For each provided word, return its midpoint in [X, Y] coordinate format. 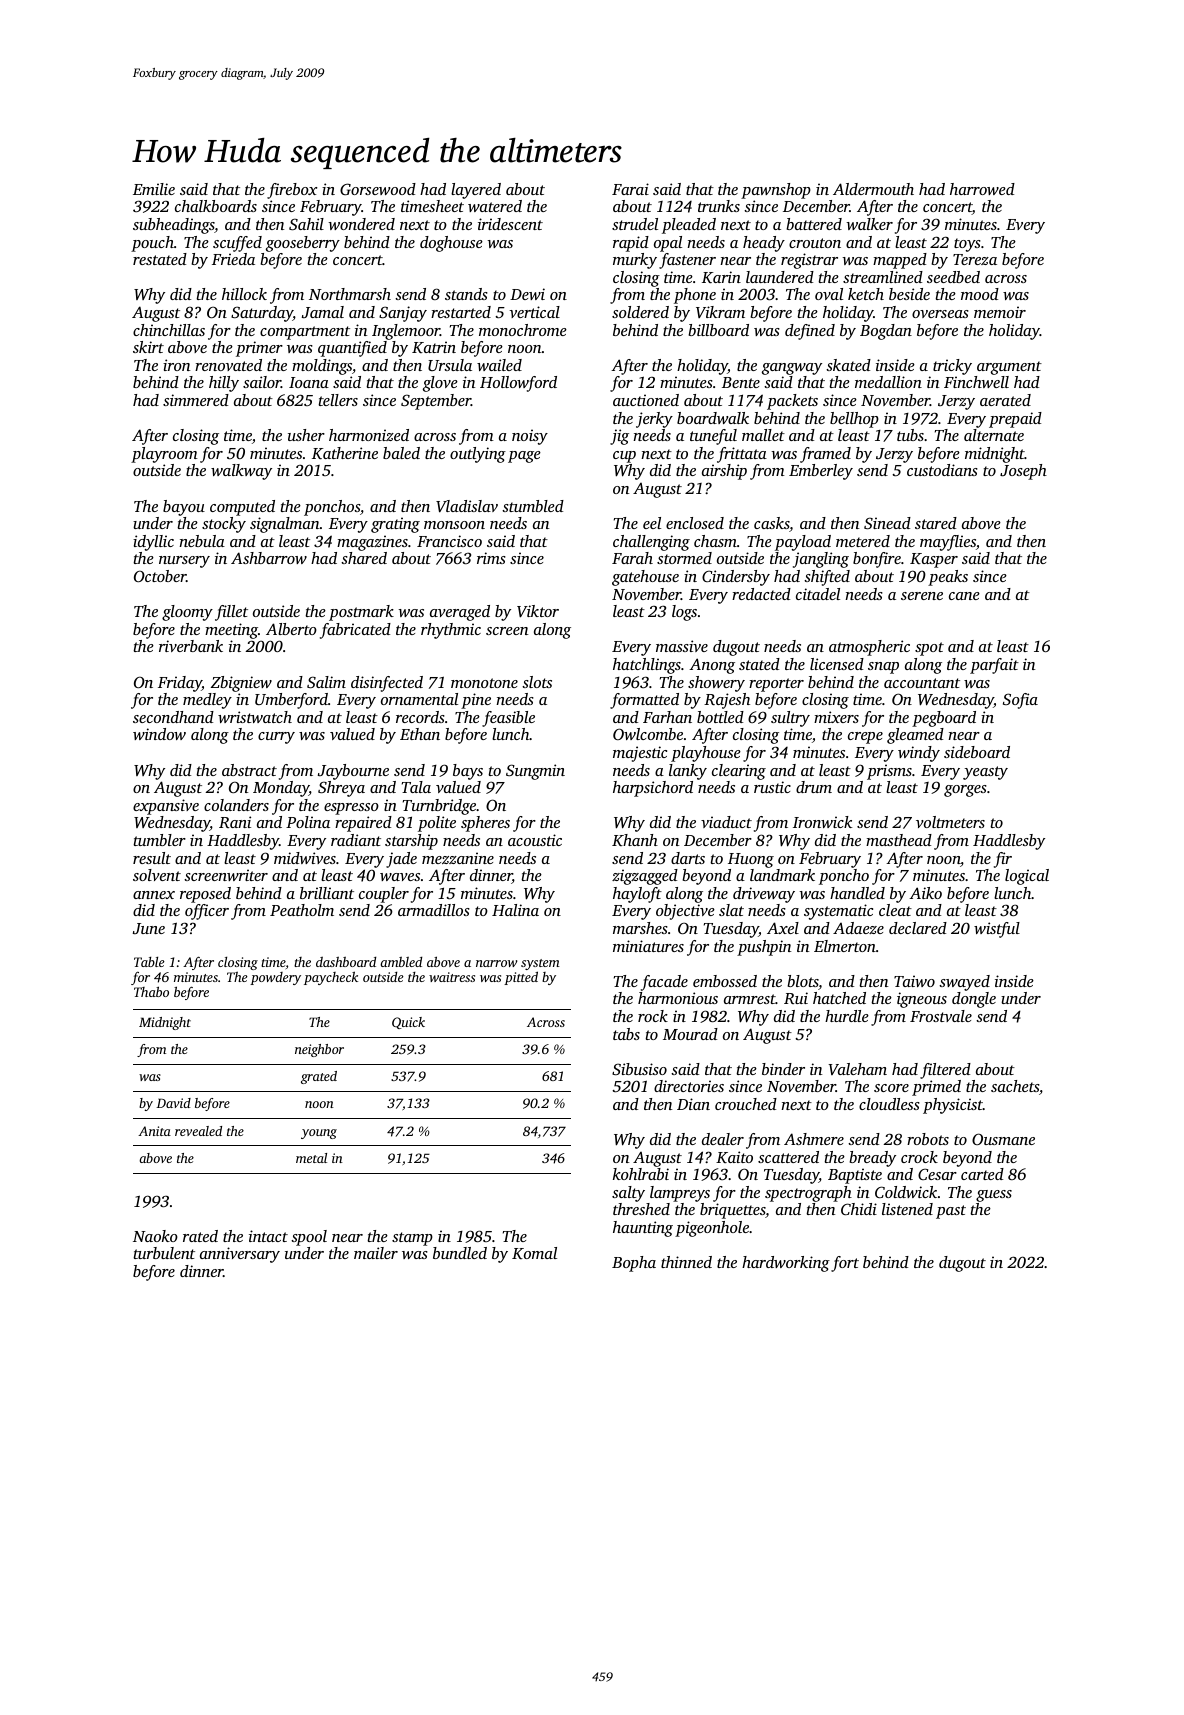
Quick [408, 1023]
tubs [910, 435]
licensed [837, 664]
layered [476, 191]
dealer [723, 1139]
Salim [326, 682]
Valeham [857, 1069]
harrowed [982, 189]
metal [311, 1158]
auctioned [646, 400]
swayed [964, 983]
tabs [626, 1034]
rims [491, 558]
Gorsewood [378, 189]
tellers [338, 400]
